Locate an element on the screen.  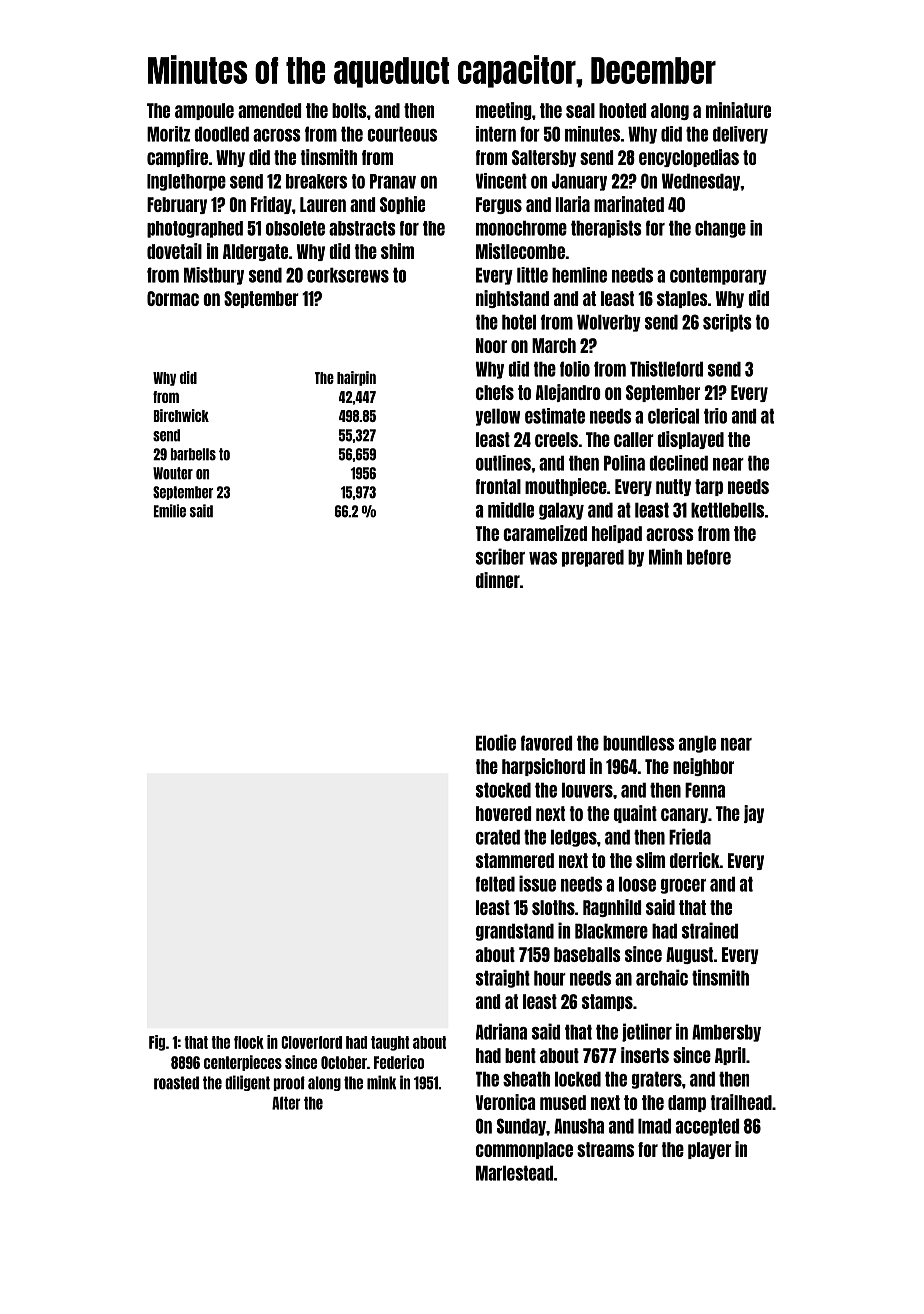
Minh is located at coordinates (665, 556).
